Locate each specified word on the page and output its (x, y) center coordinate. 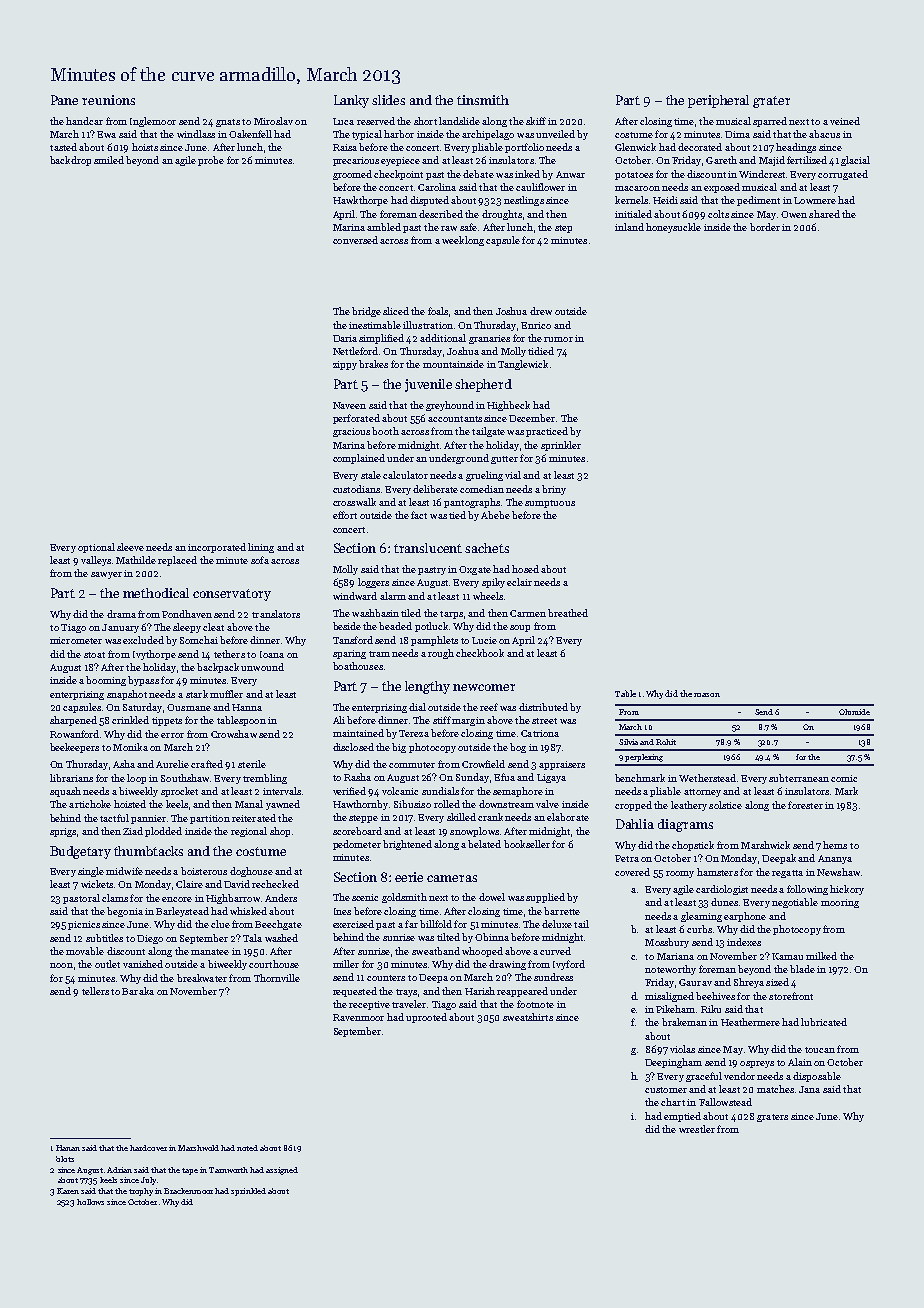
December (532, 418)
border (765, 227)
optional (96, 548)
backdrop (70, 161)
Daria (345, 338)
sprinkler (561, 446)
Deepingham (673, 1063)
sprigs (63, 832)
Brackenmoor (188, 1191)
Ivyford (569, 965)
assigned (282, 1171)
